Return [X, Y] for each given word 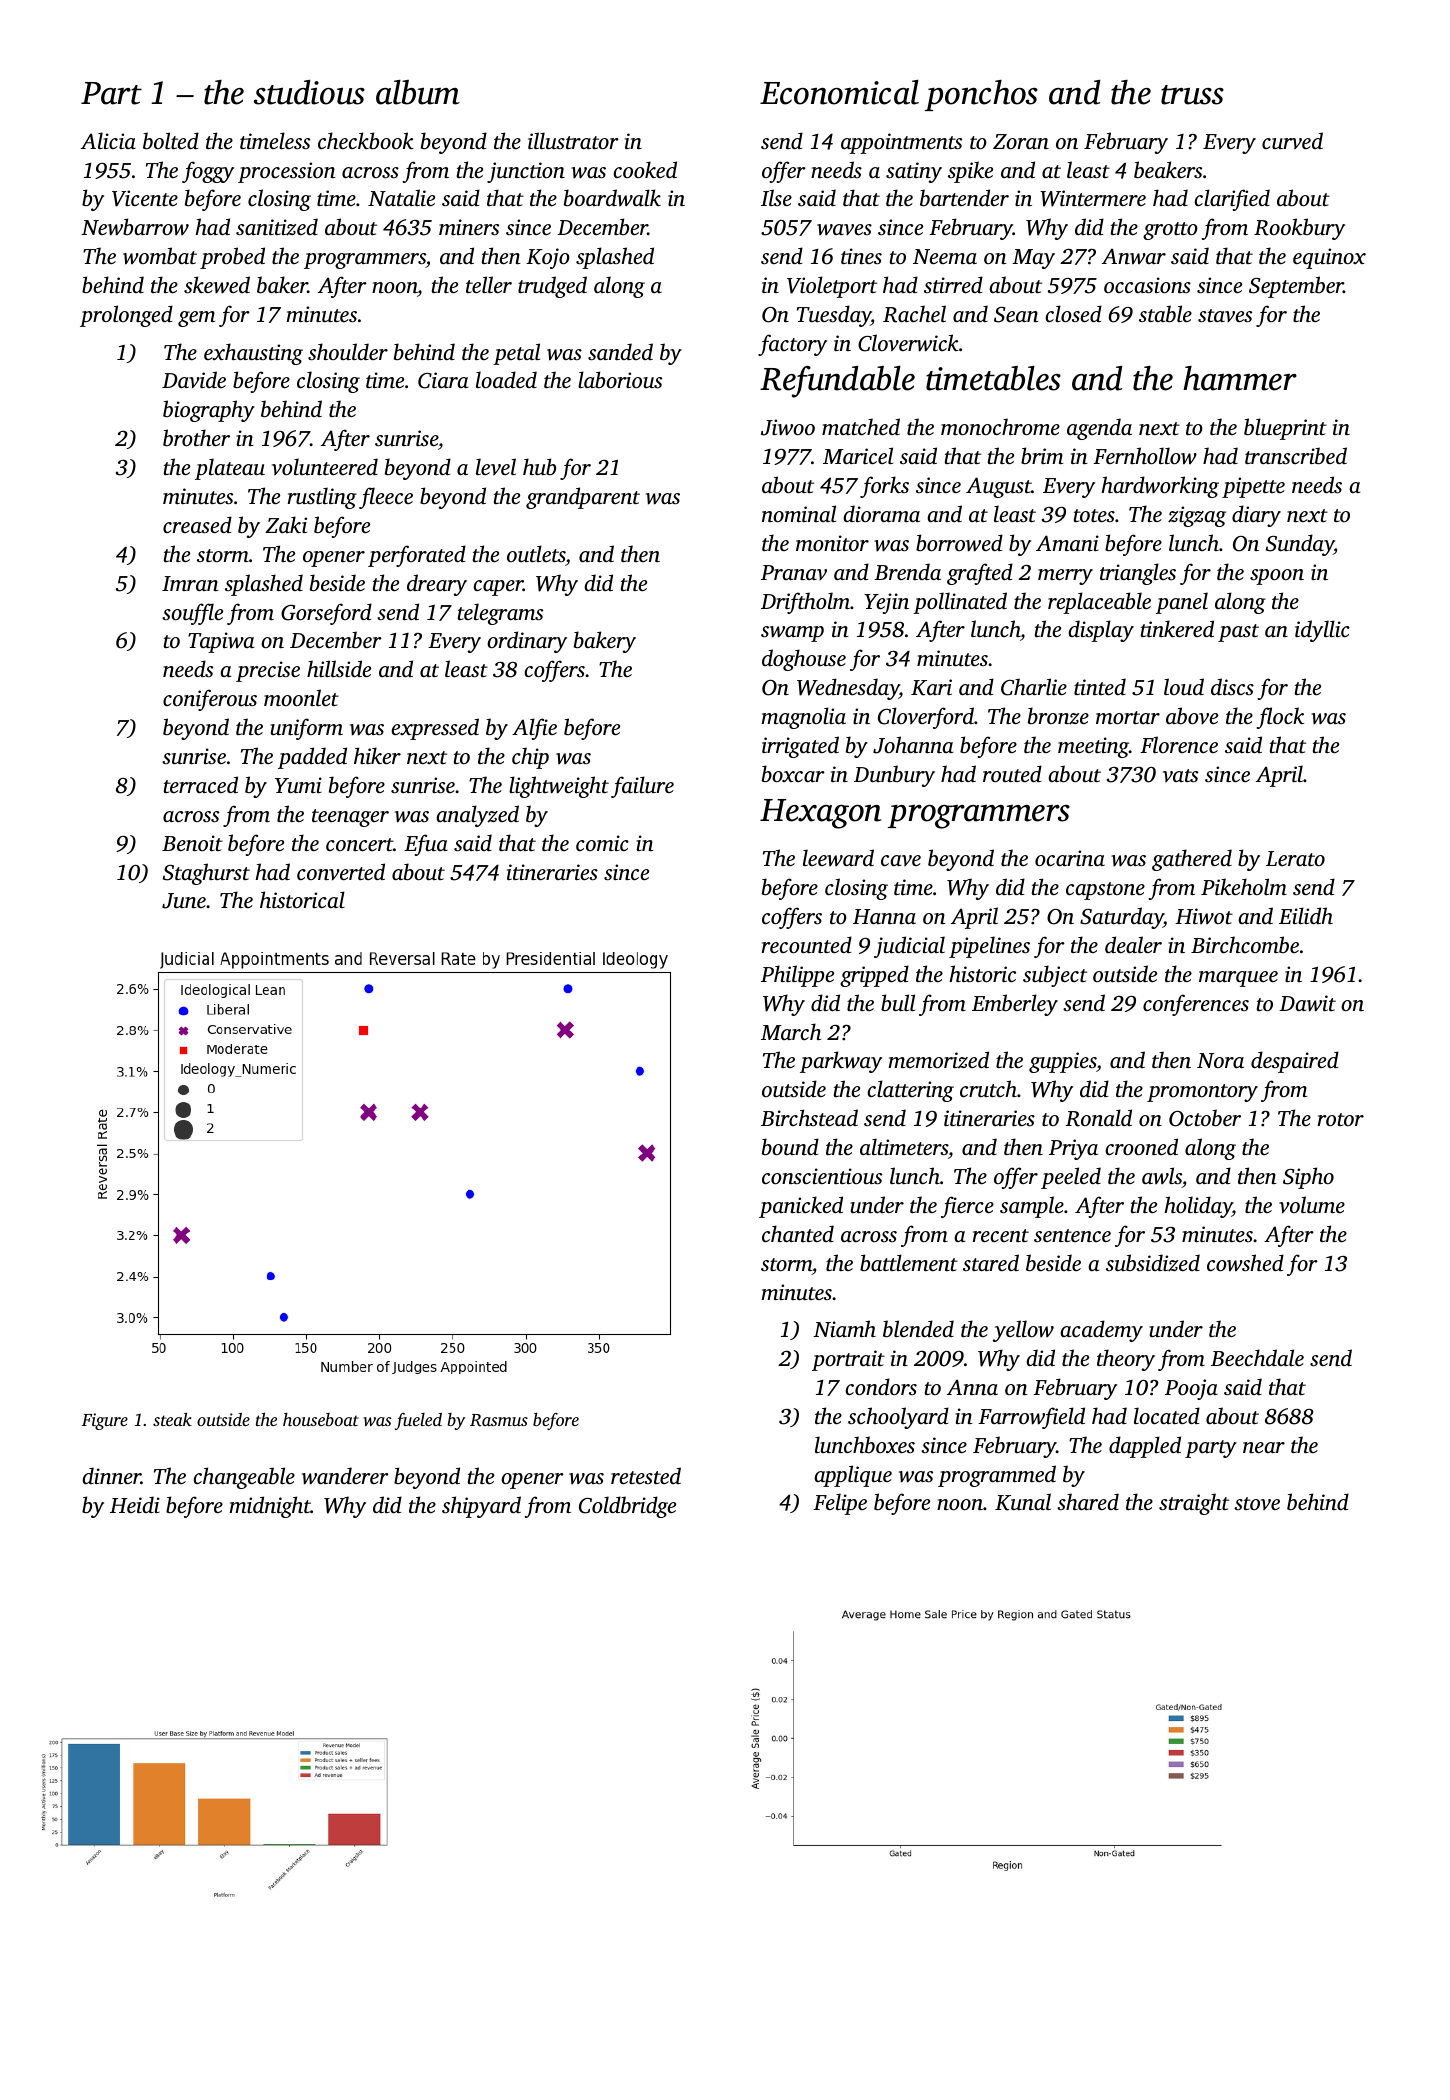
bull [898, 1002]
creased [197, 524]
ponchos [981, 95]
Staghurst [206, 874]
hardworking [1160, 487]
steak [172, 1419]
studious [309, 92]
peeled [1071, 1178]
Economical [839, 92]
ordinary [527, 642]
